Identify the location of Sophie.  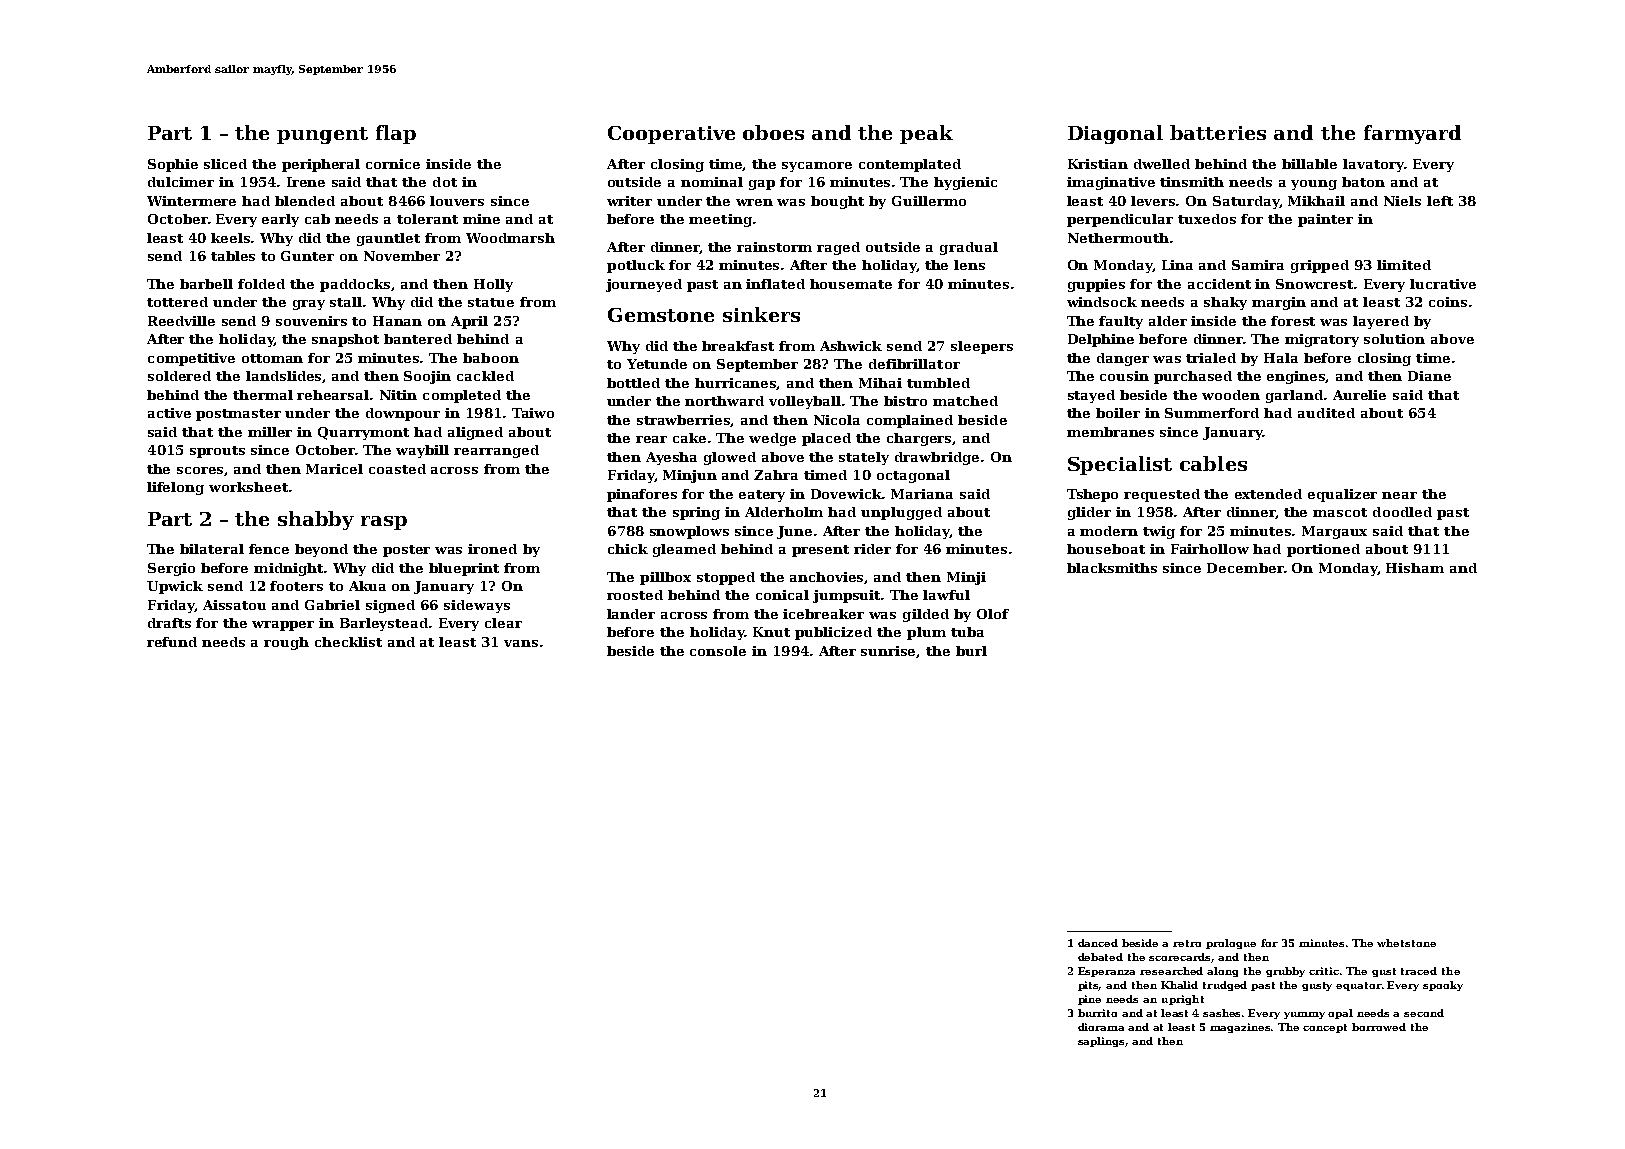
(173, 165).
